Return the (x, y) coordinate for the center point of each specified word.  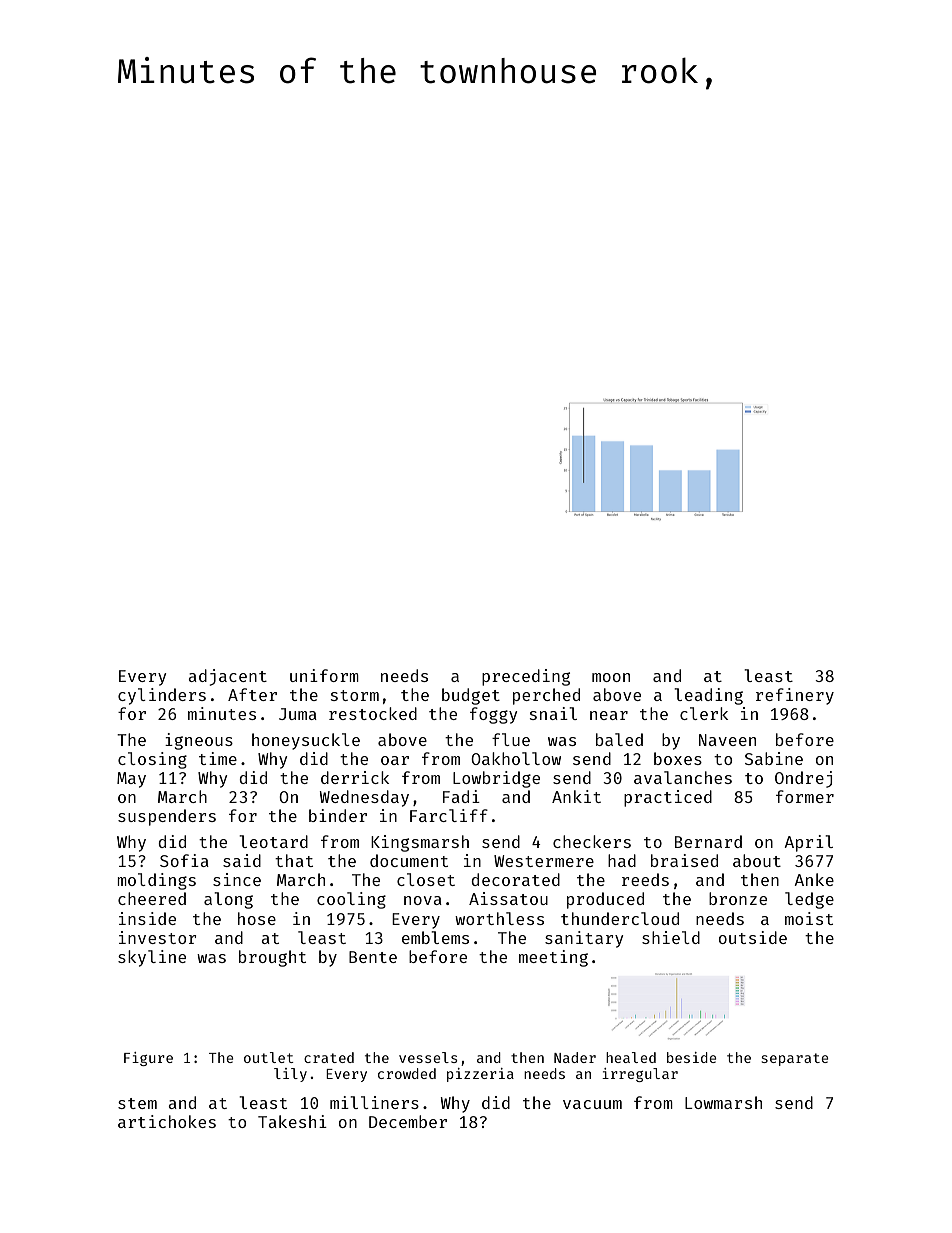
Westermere (544, 861)
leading (708, 696)
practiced (668, 798)
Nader (575, 1057)
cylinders (162, 696)
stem (137, 1103)
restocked (373, 713)
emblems (435, 937)
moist (809, 918)
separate (795, 1059)
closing (152, 760)
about (757, 860)
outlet (269, 1057)
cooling (351, 900)
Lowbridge (496, 779)
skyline (152, 958)
